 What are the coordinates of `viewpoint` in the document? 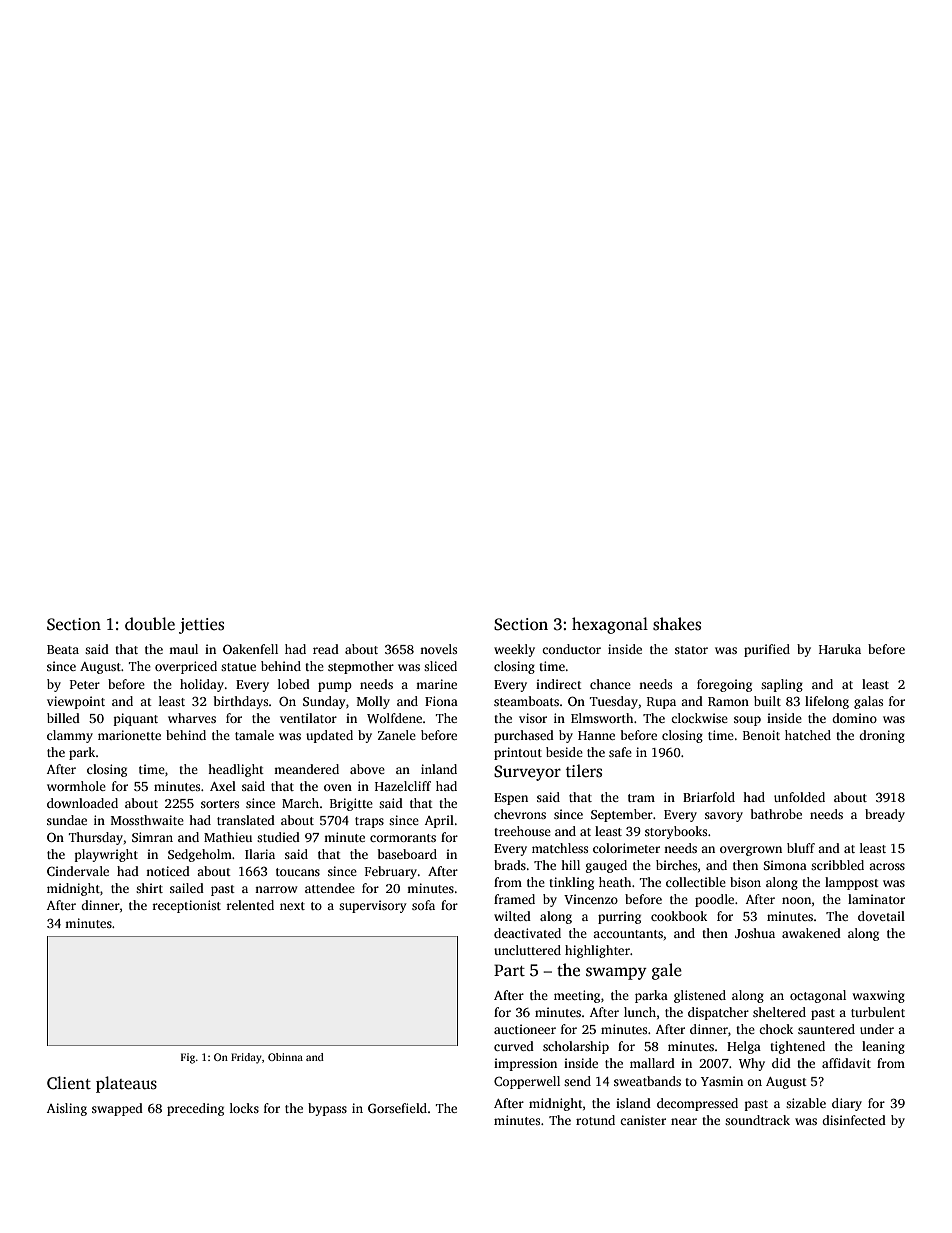 It's located at (76, 702).
